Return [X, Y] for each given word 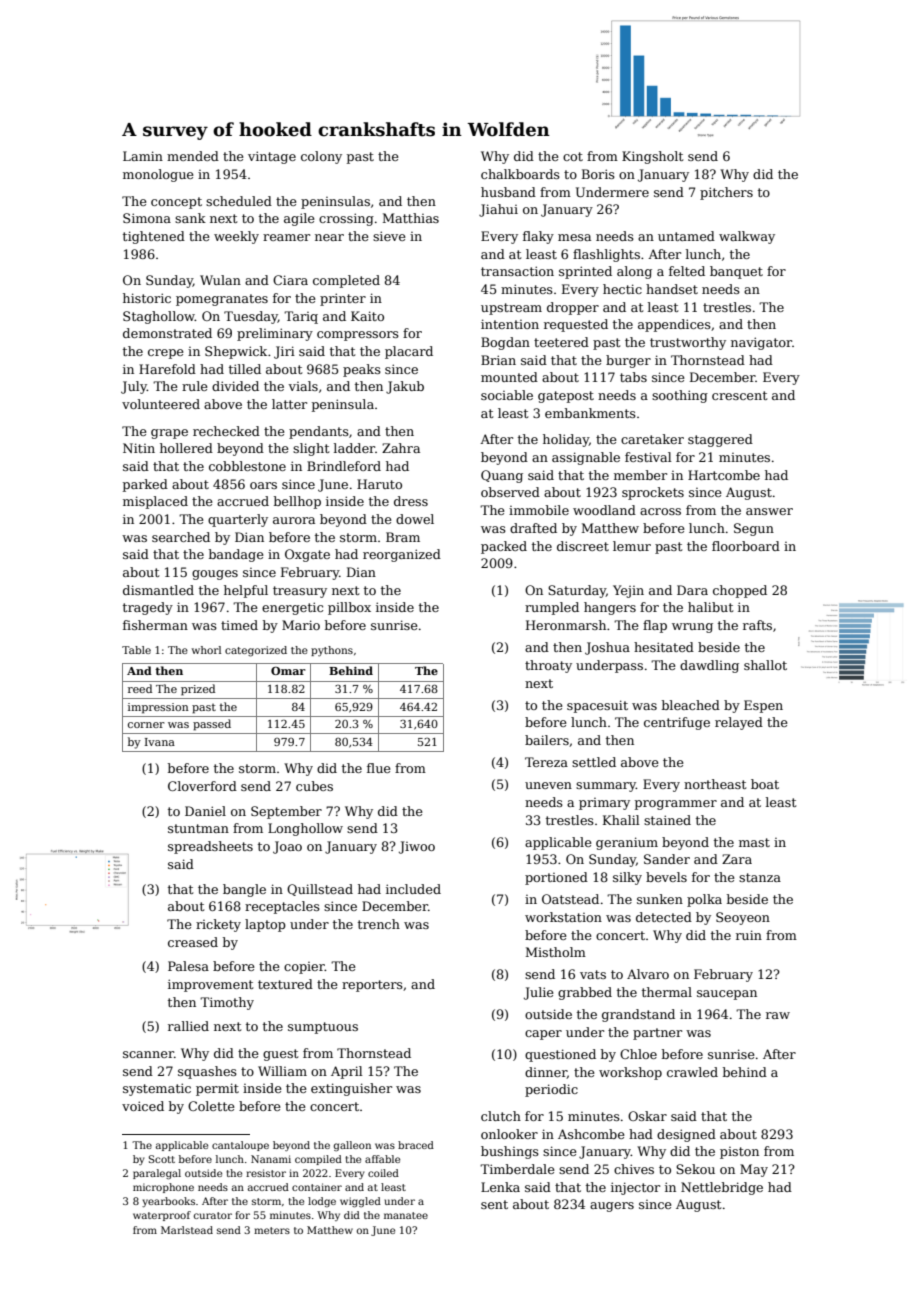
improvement [210, 985]
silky [627, 878]
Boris [598, 174]
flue [379, 768]
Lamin [143, 156]
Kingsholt [652, 157]
